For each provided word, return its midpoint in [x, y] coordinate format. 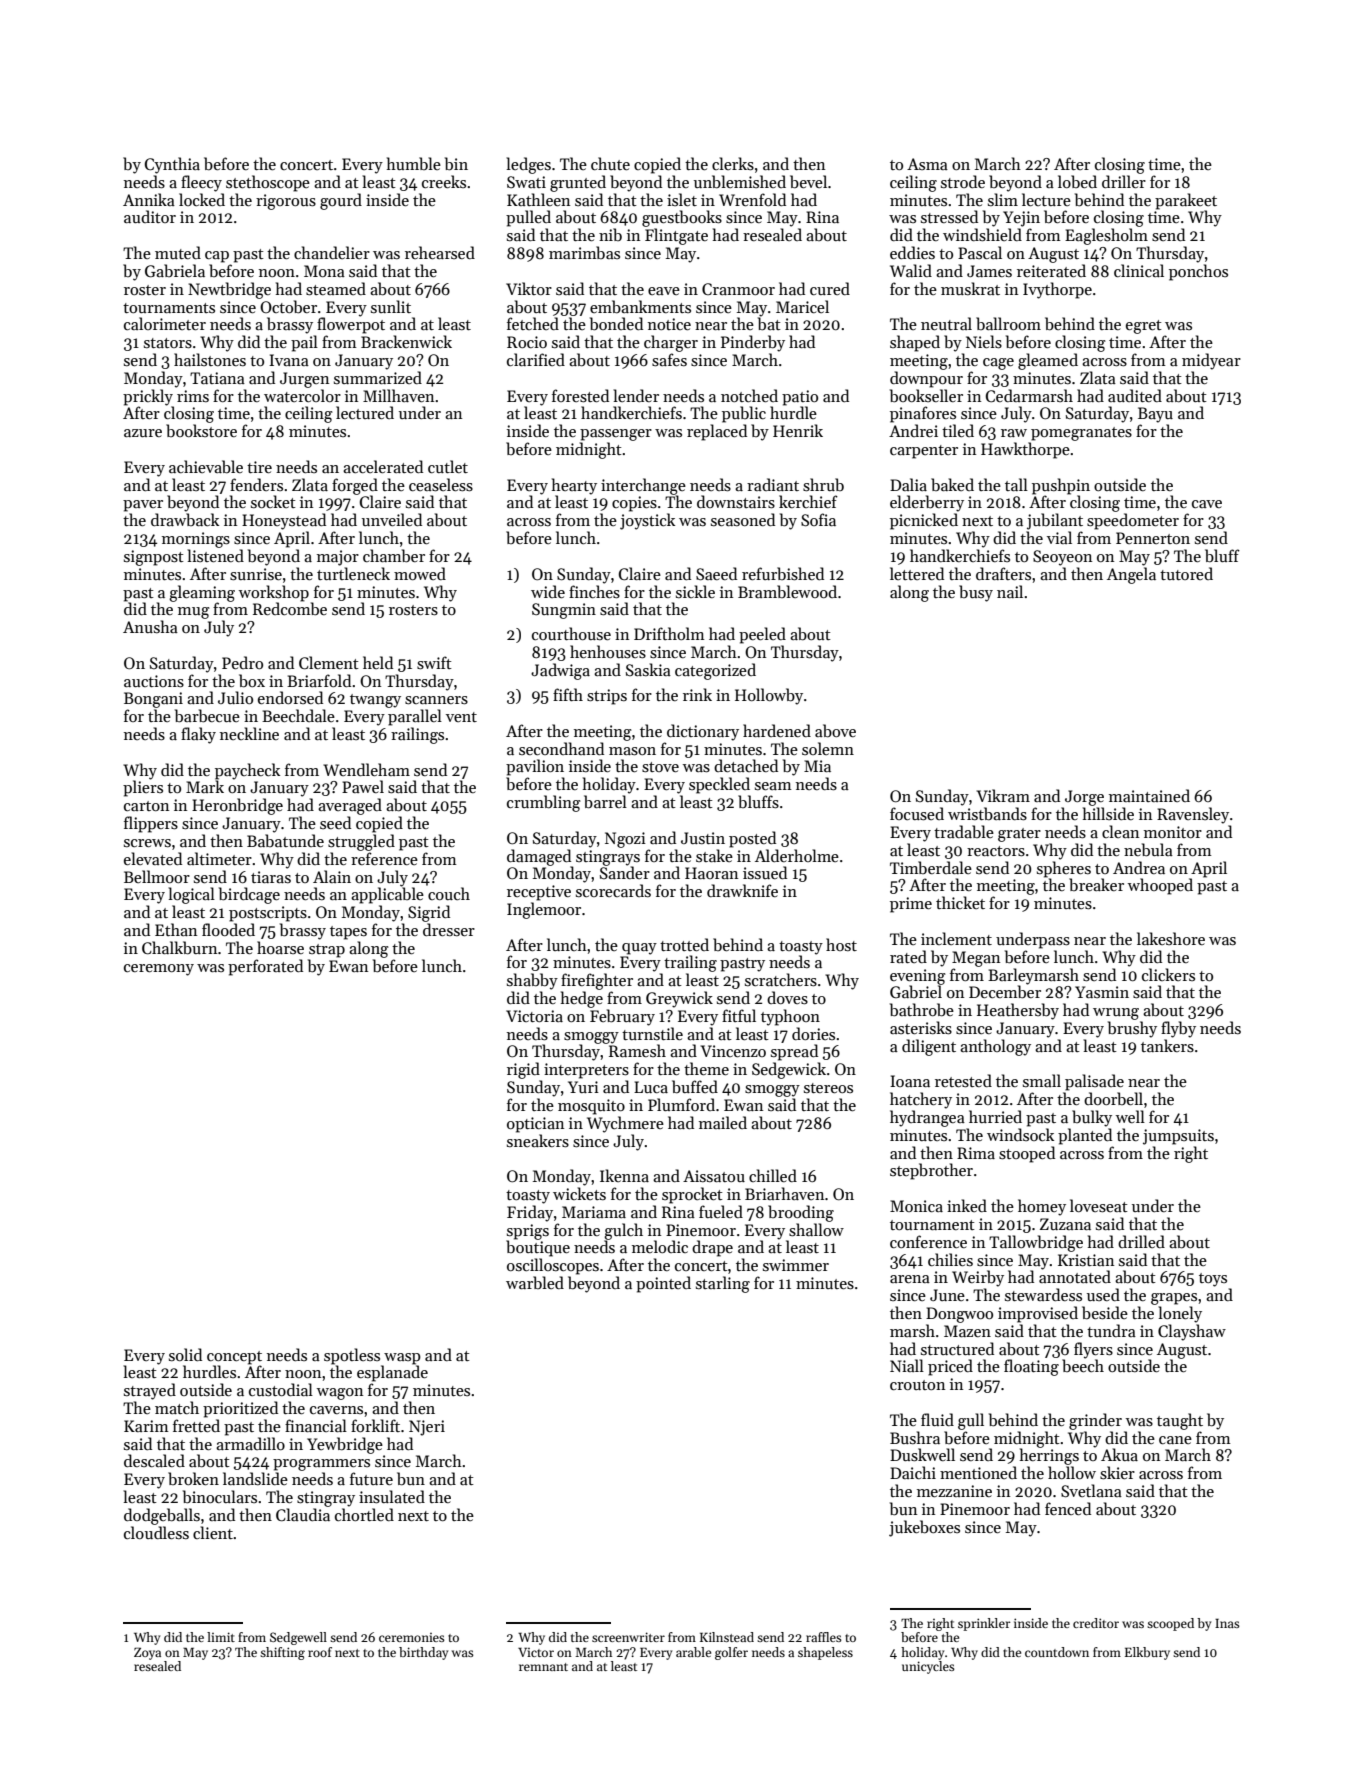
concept [234, 1358]
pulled [528, 218]
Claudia [303, 1514]
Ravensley [1193, 815]
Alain [332, 876]
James [989, 271]
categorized [715, 671]
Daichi [913, 1472]
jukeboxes [924, 1528]
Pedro [242, 662]
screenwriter [628, 1637]
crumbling [544, 803]
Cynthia [172, 165]
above [835, 731]
